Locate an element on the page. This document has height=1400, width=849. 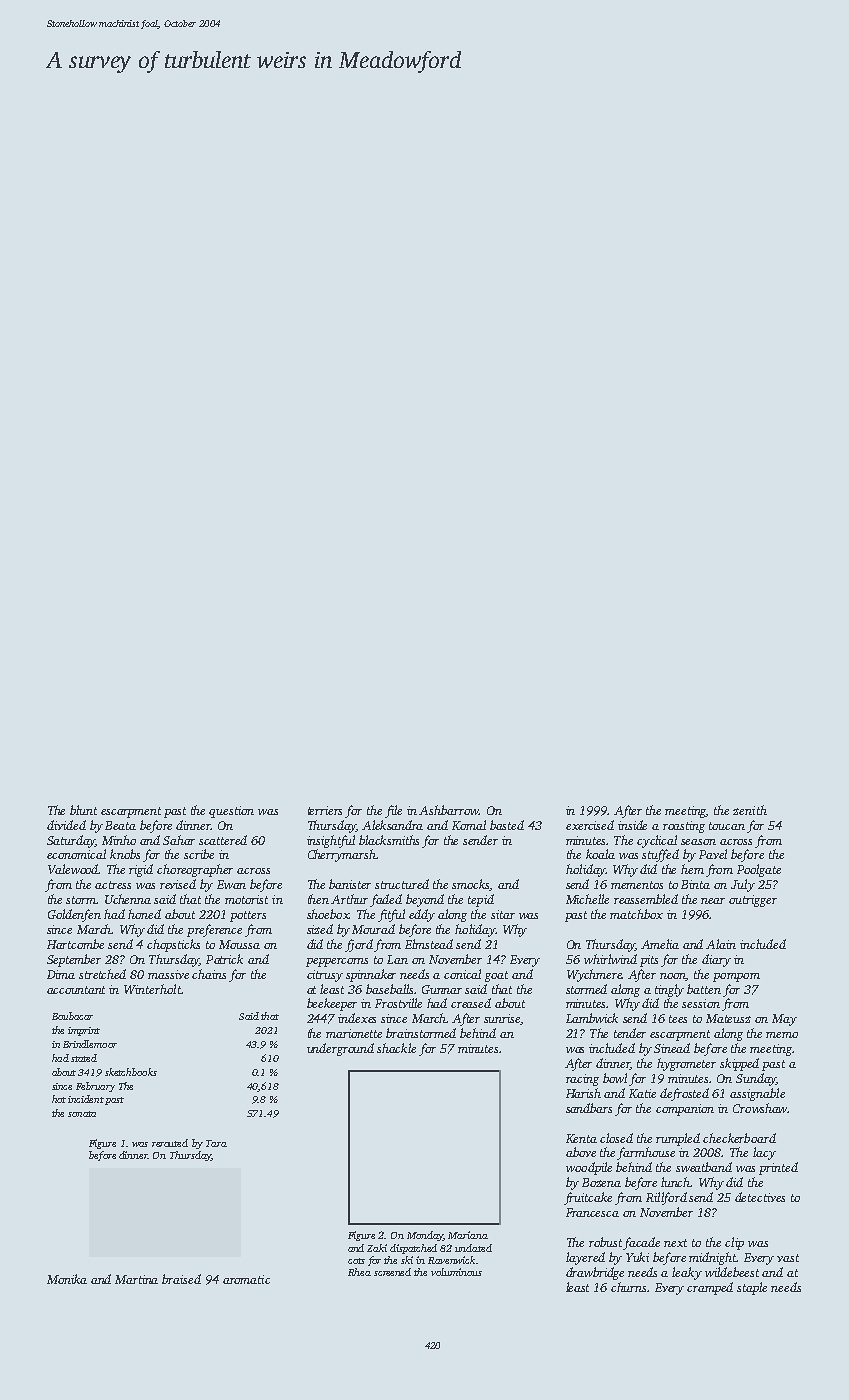
lacy is located at coordinates (764, 1153).
